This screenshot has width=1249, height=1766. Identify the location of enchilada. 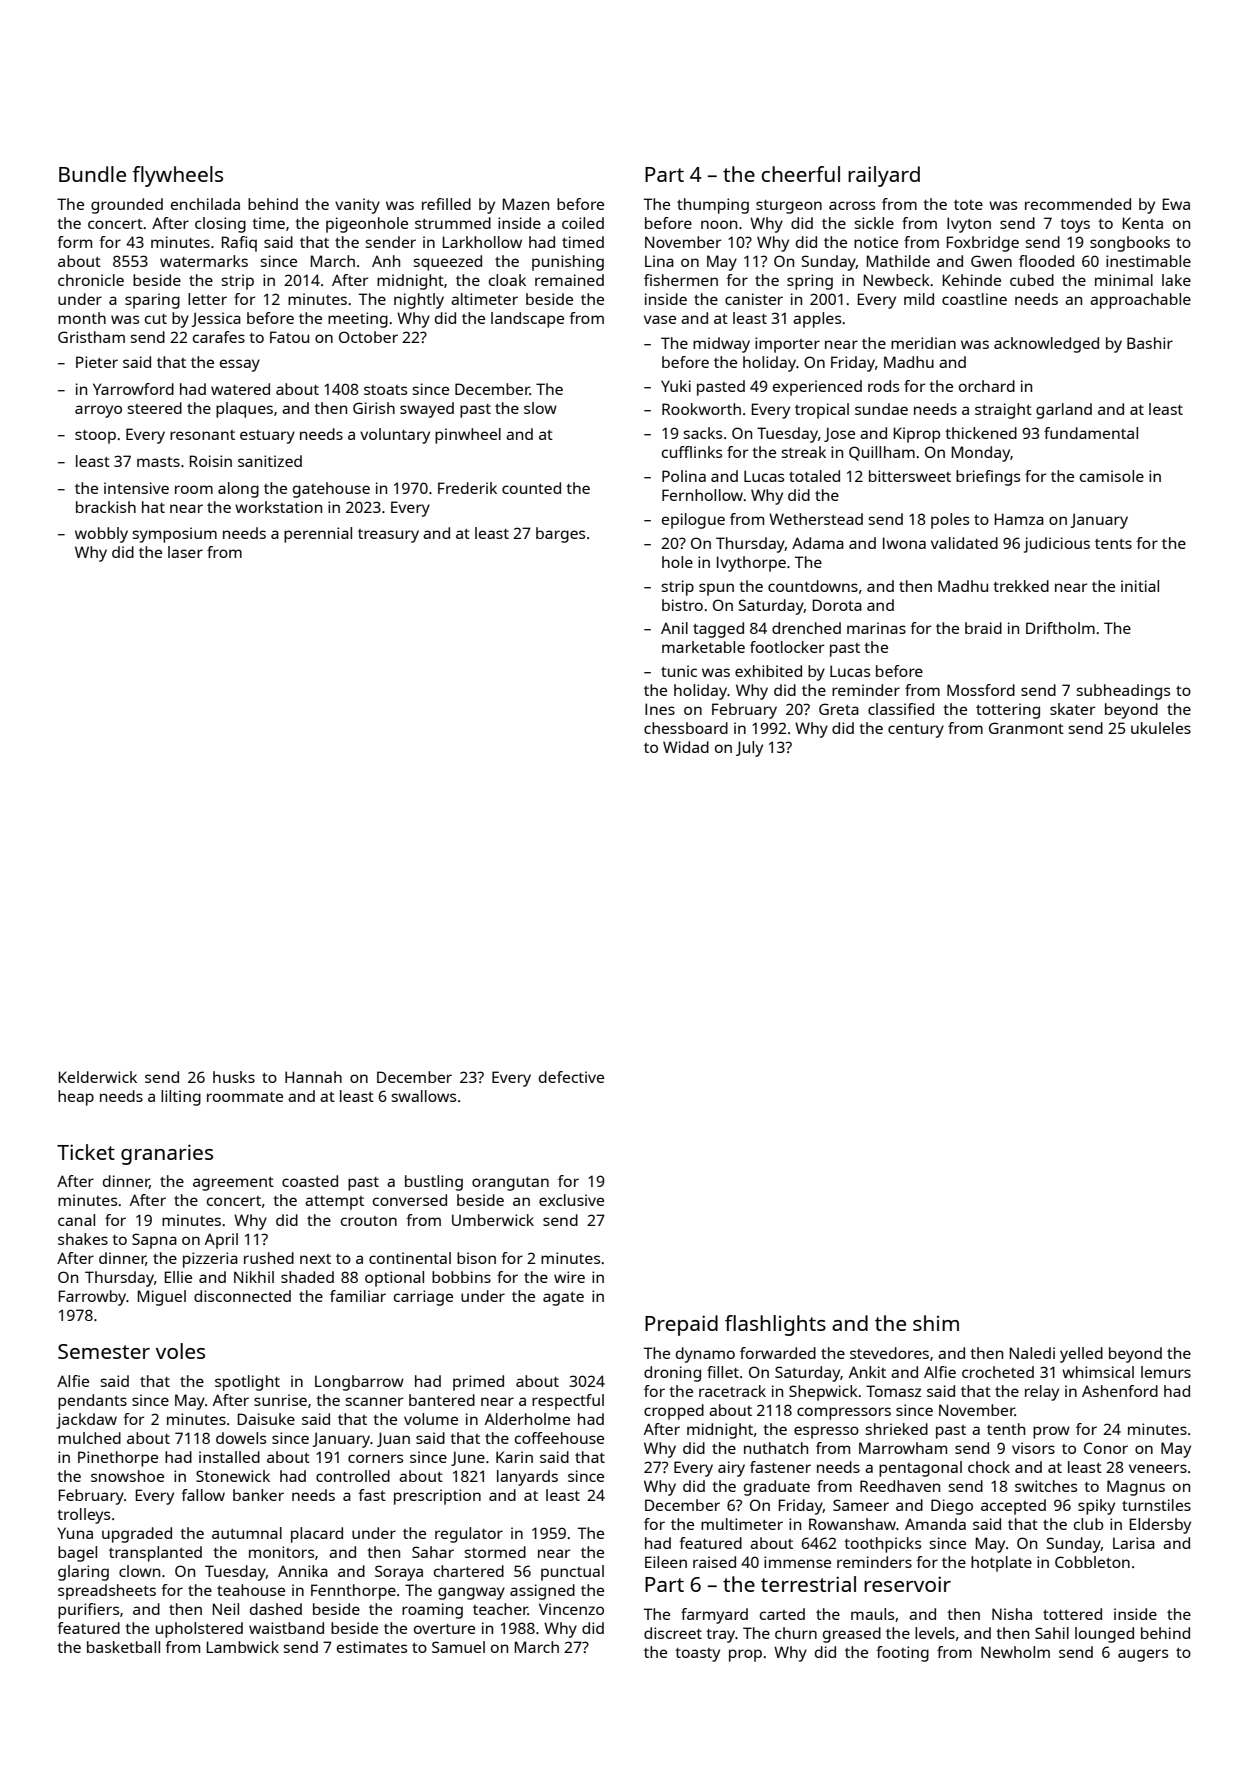
(205, 204).
